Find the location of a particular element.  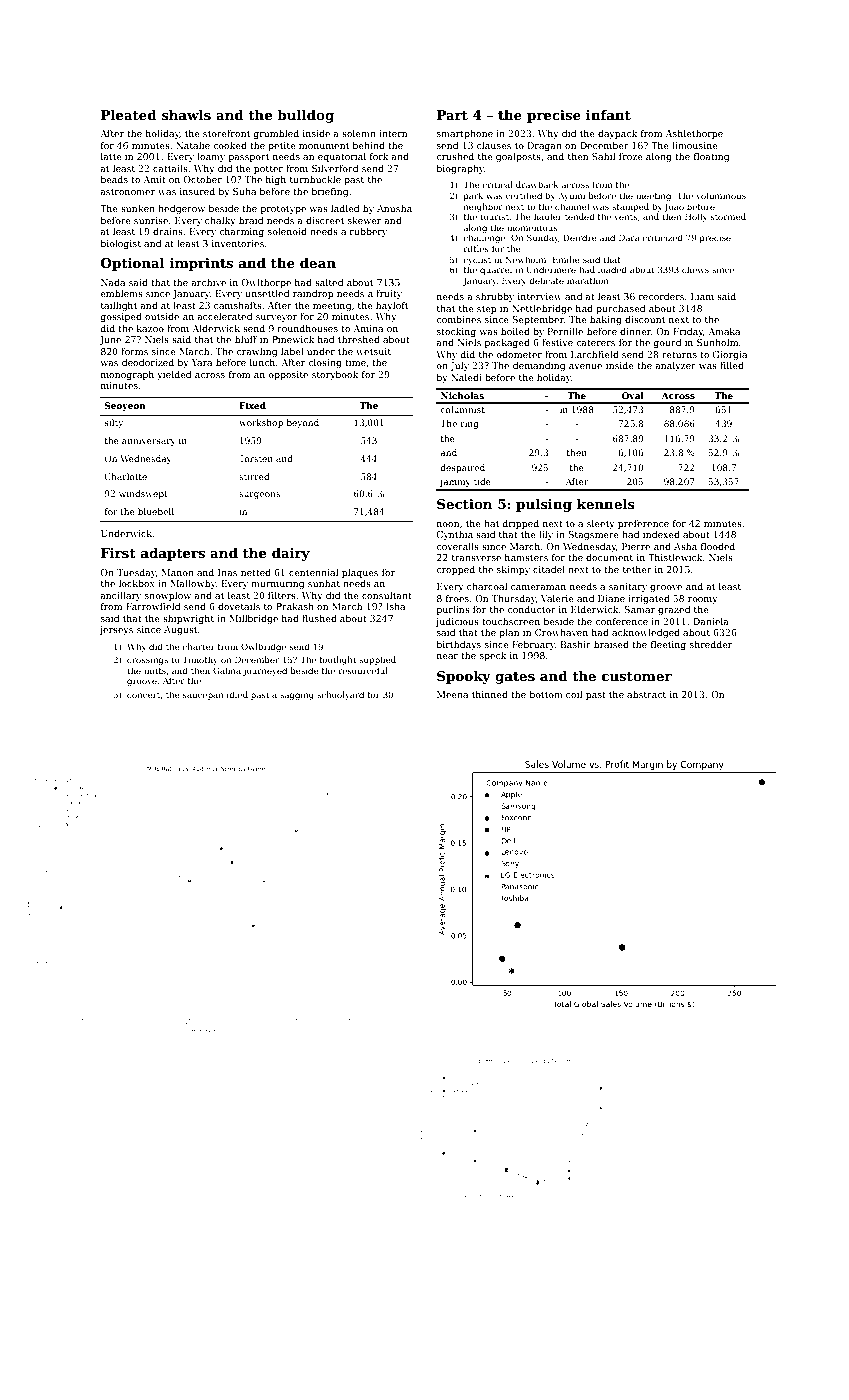

solemn is located at coordinates (359, 133).
